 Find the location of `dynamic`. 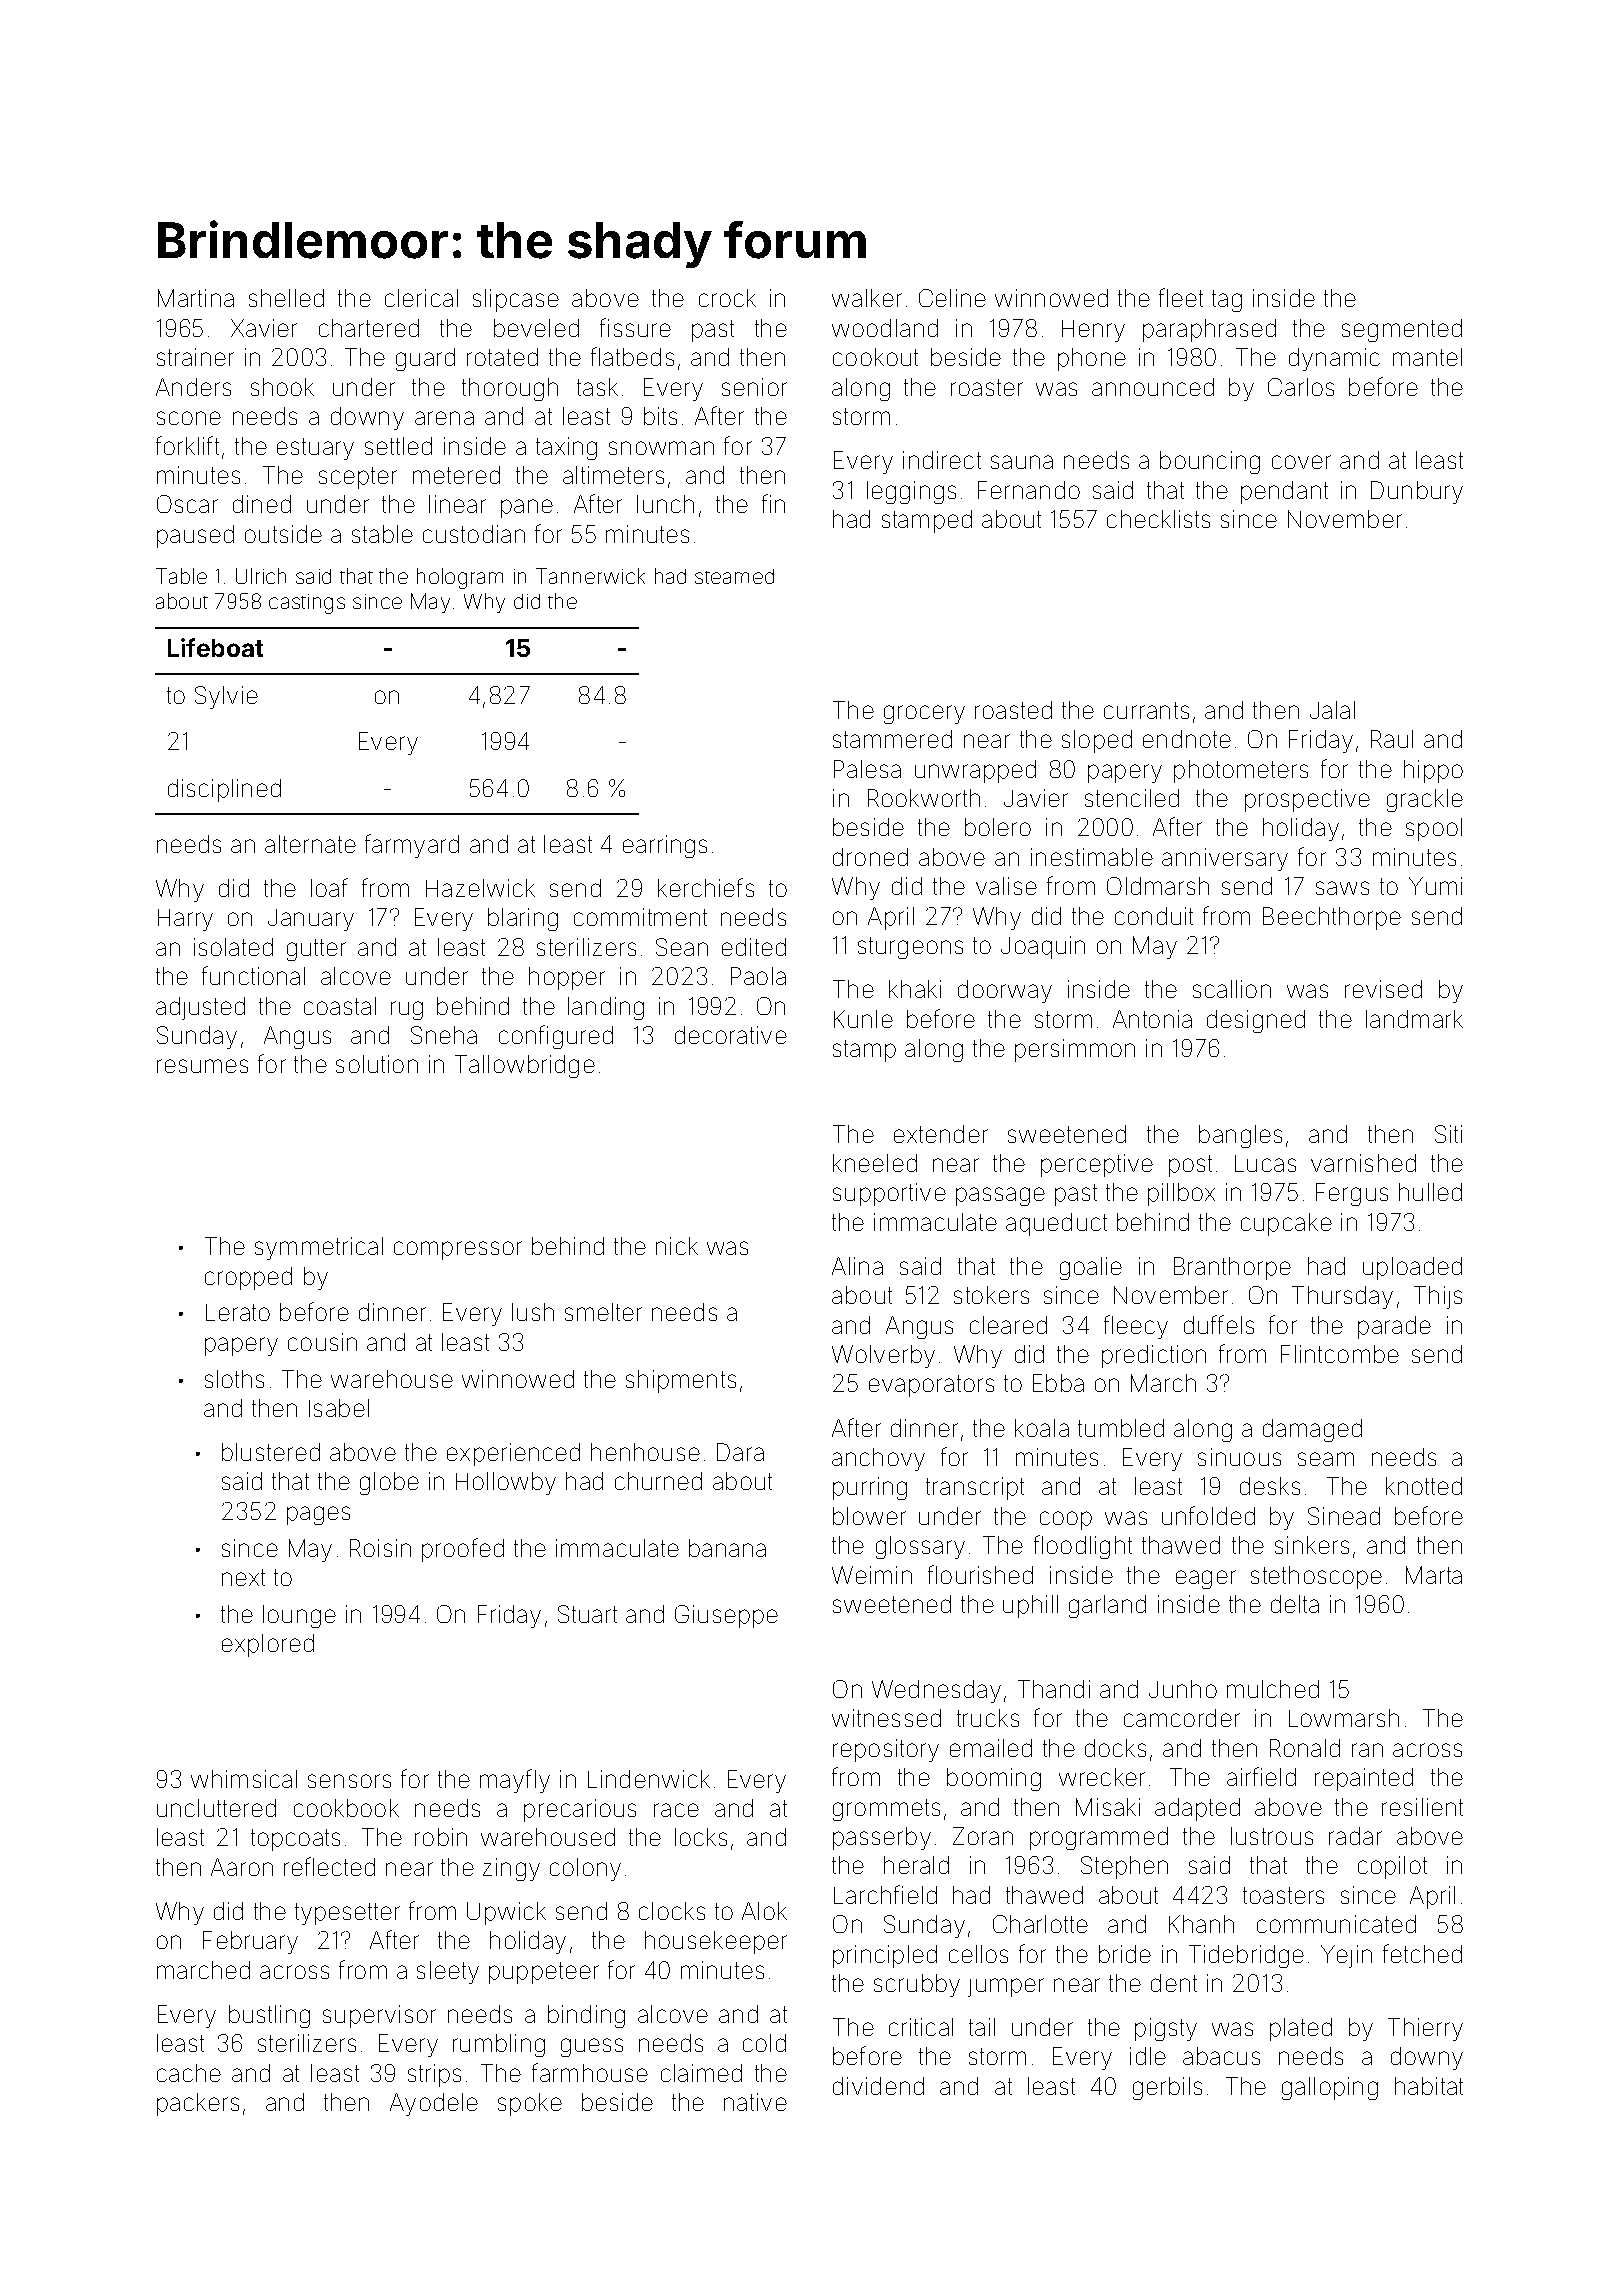

dynamic is located at coordinates (1334, 359).
